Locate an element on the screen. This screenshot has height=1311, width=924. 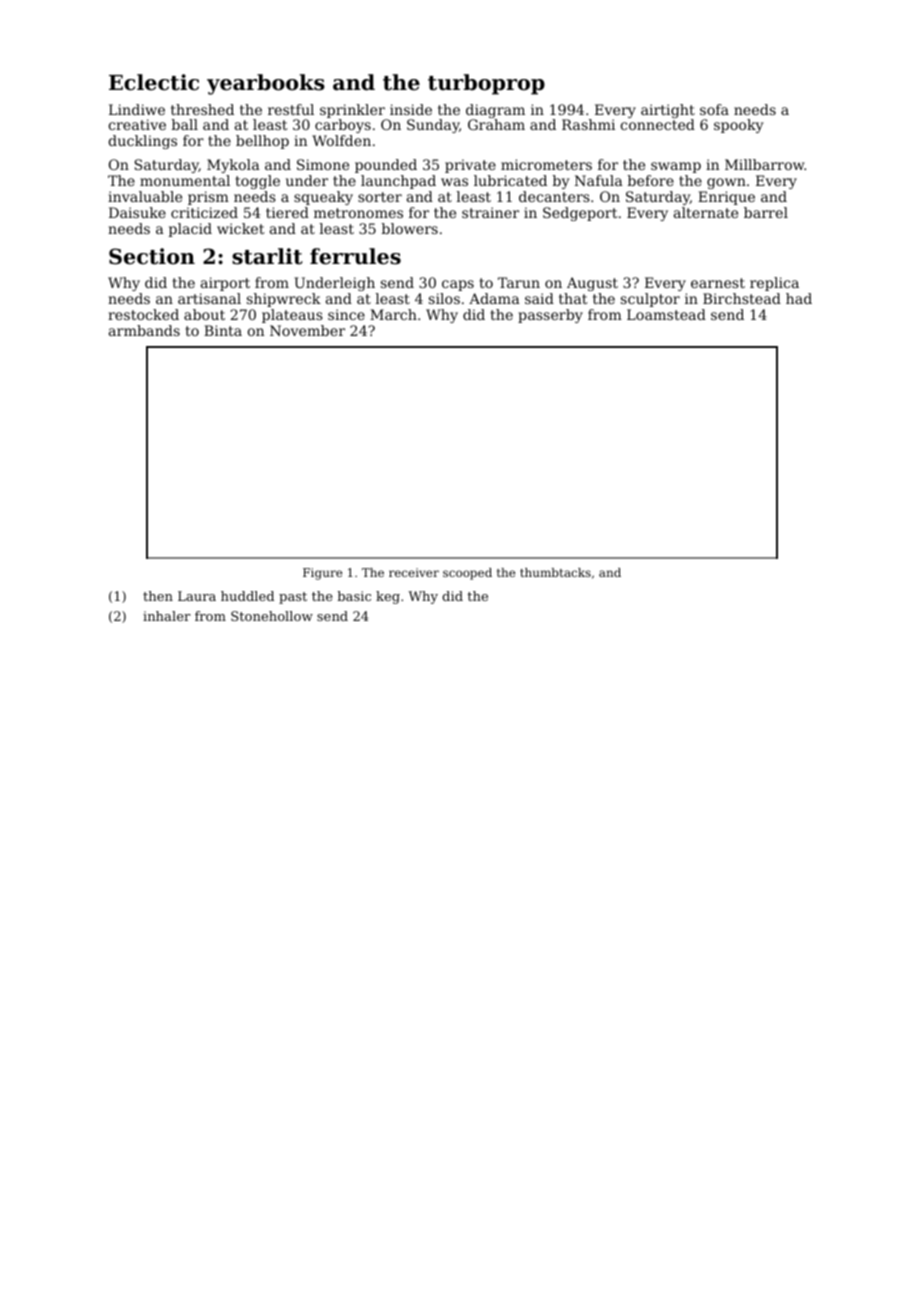
keg is located at coordinates (388, 597).
